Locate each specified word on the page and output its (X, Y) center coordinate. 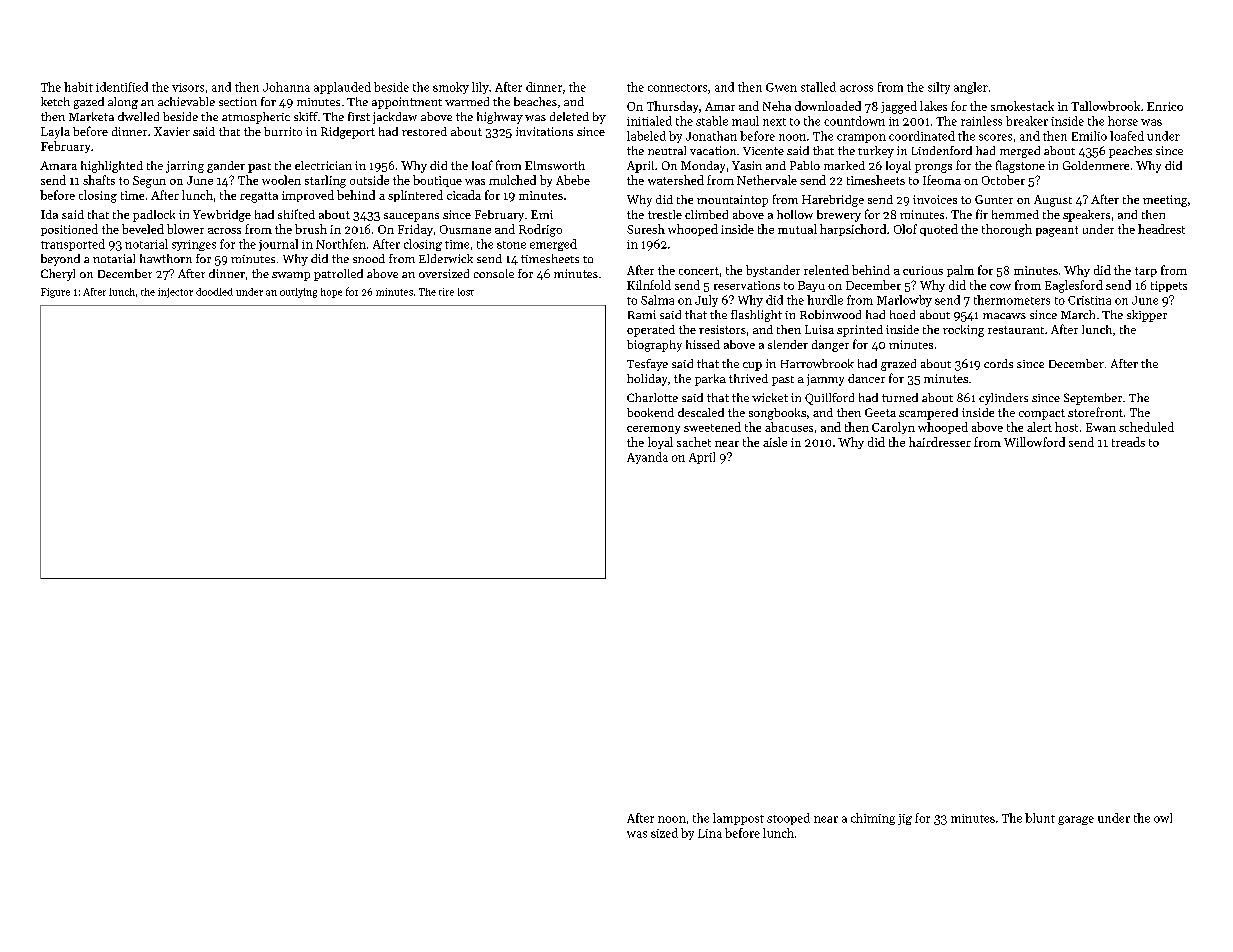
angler (971, 88)
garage (1076, 820)
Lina (710, 833)
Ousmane (465, 229)
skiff (306, 116)
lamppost (738, 819)
